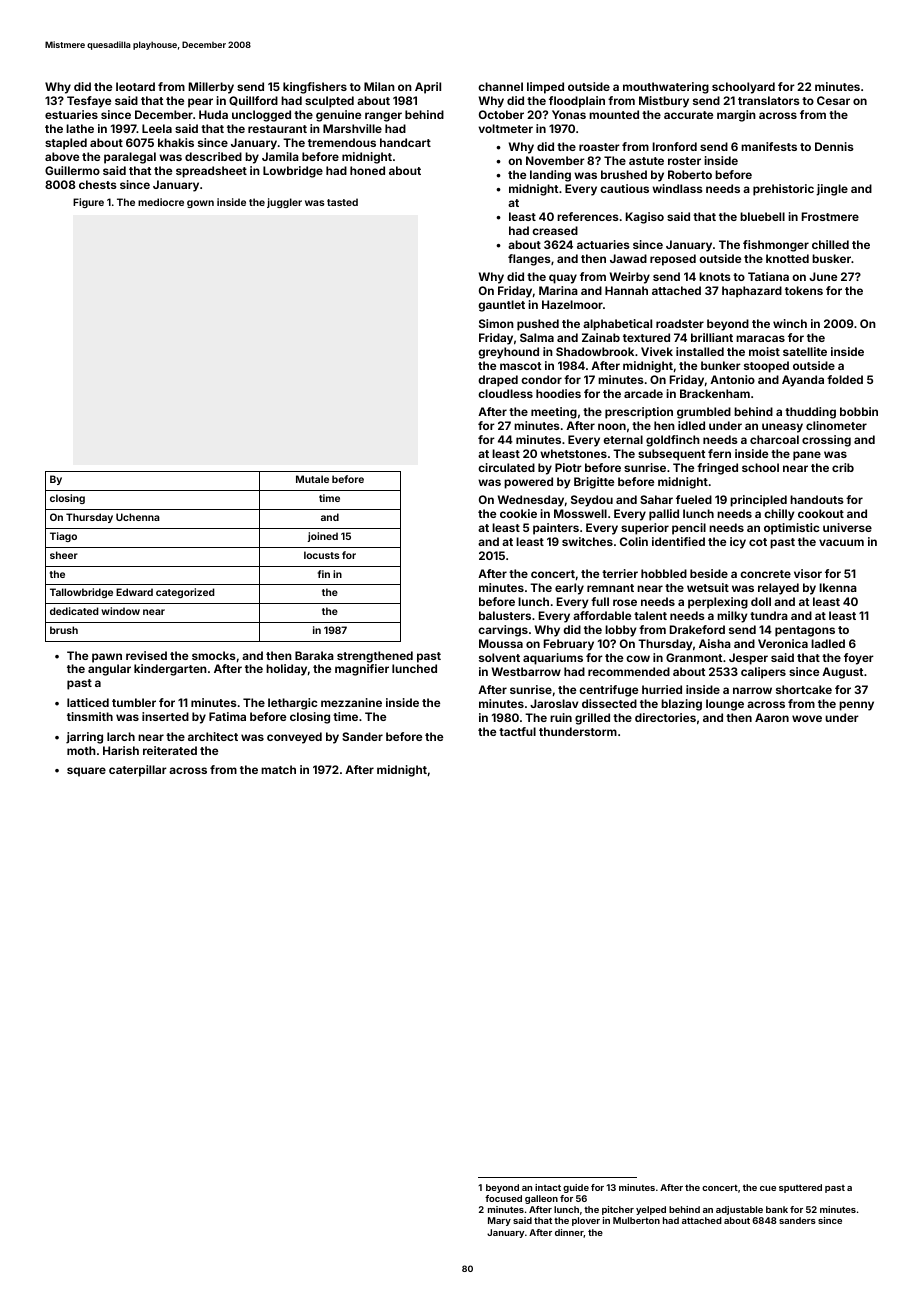 The image size is (924, 1308). What do you see at coordinates (847, 527) in the screenshot?
I see `universe` at bounding box center [847, 527].
